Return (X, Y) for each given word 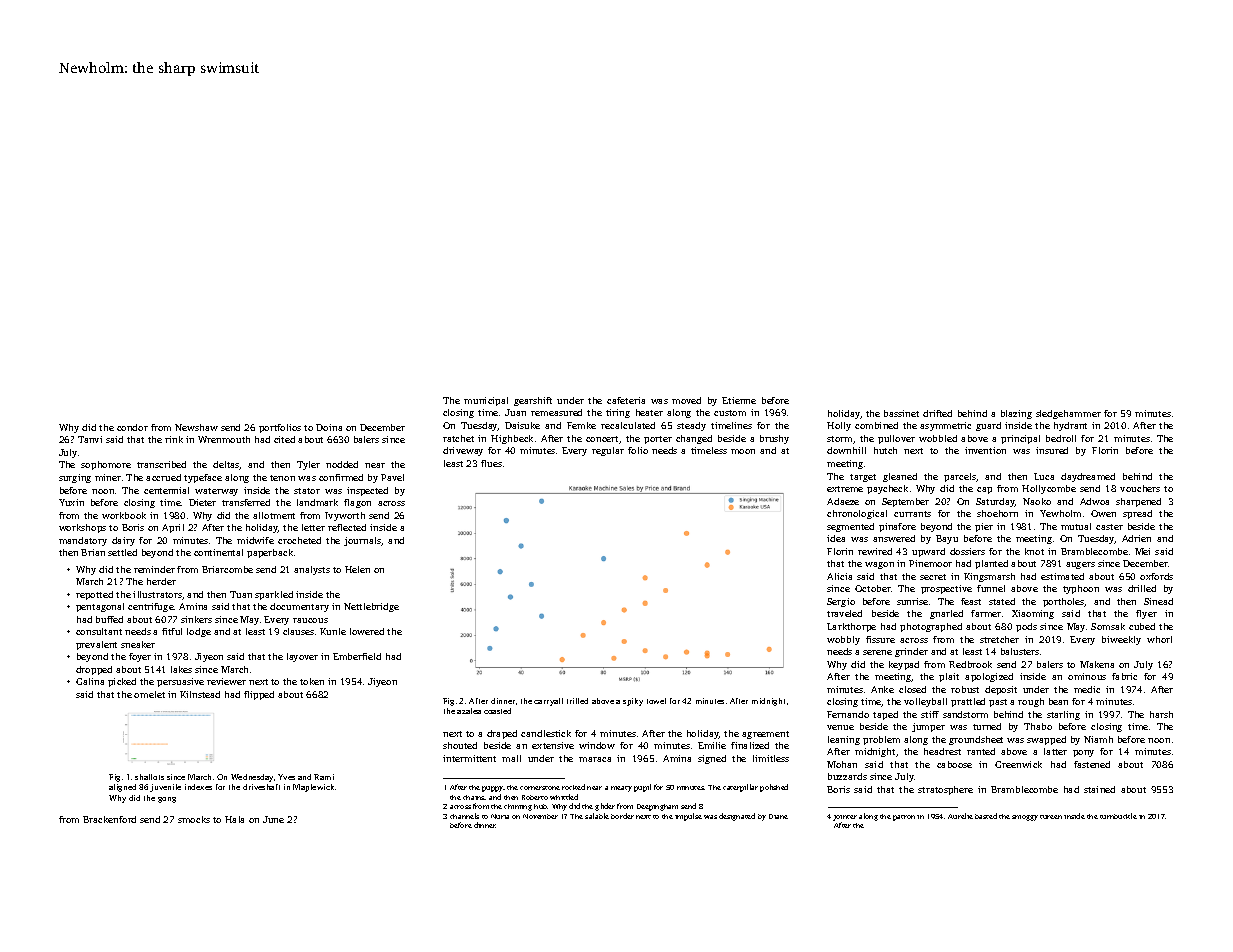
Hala (234, 819)
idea (836, 538)
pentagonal (100, 607)
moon (743, 451)
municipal (486, 401)
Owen (1103, 513)
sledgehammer (1068, 414)
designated (737, 817)
